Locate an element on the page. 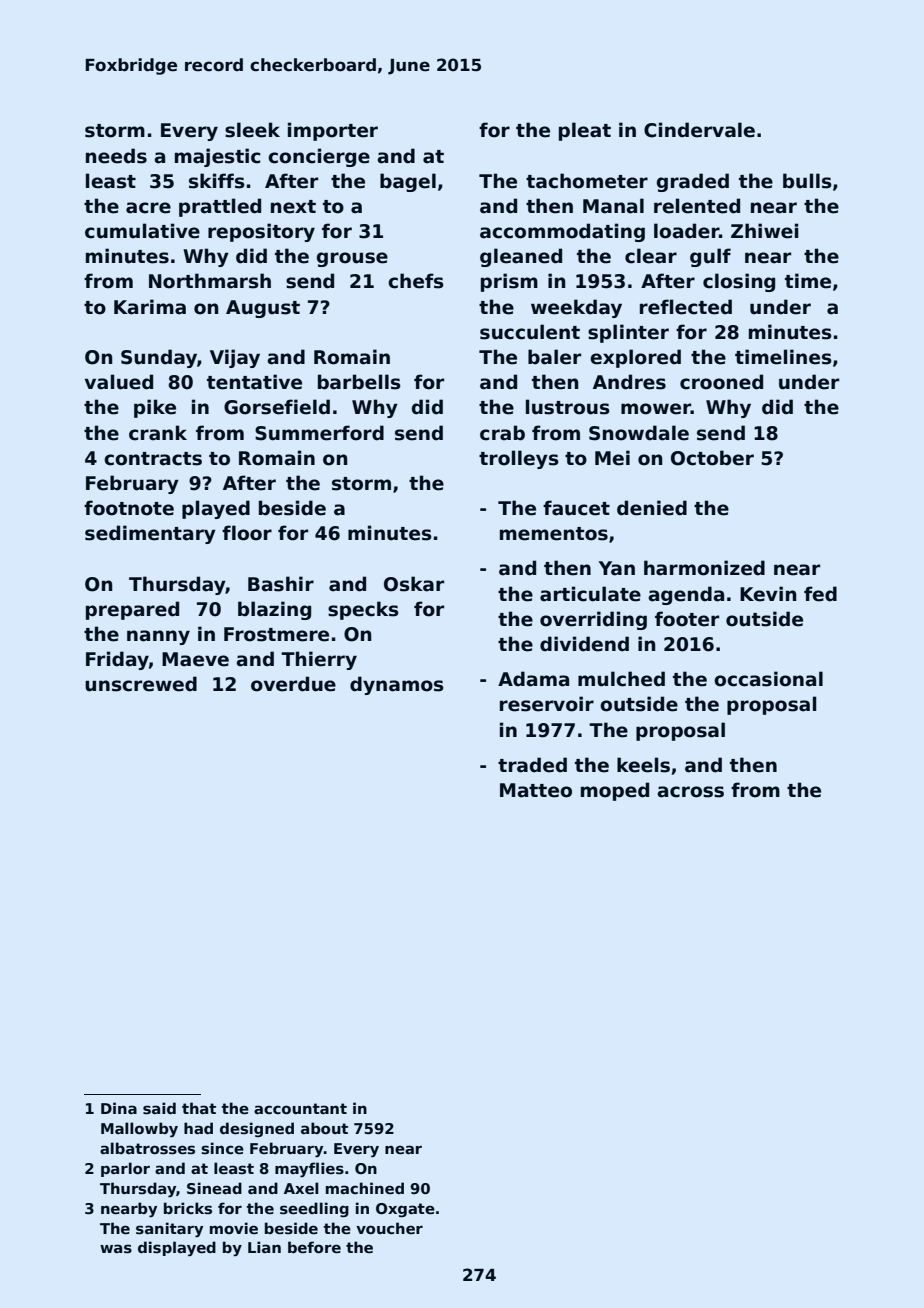 The height and width of the document is (1308, 924). Lian is located at coordinates (264, 1247).
